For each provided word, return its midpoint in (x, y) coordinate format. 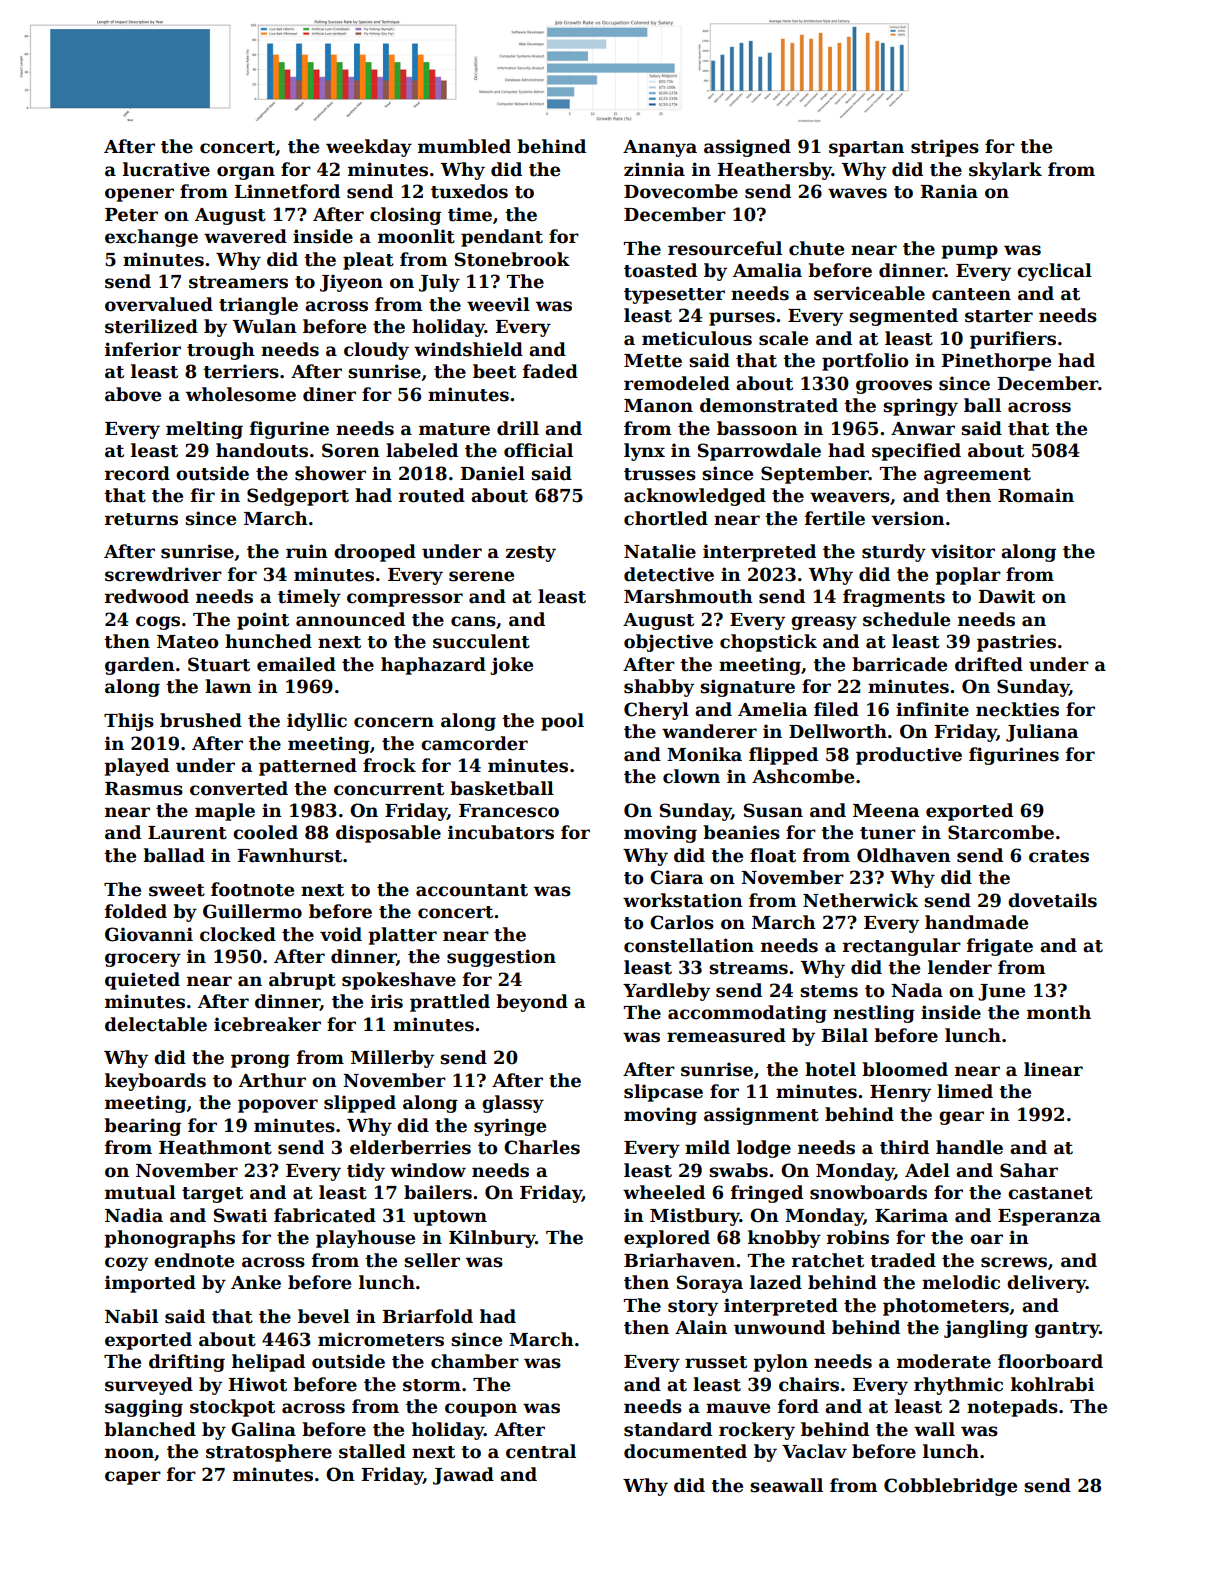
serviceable (869, 293)
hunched (268, 641)
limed (965, 1091)
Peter (131, 215)
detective (669, 574)
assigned (747, 148)
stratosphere (269, 1453)
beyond (532, 1003)
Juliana (1042, 733)
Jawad (463, 1476)
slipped (360, 1104)
